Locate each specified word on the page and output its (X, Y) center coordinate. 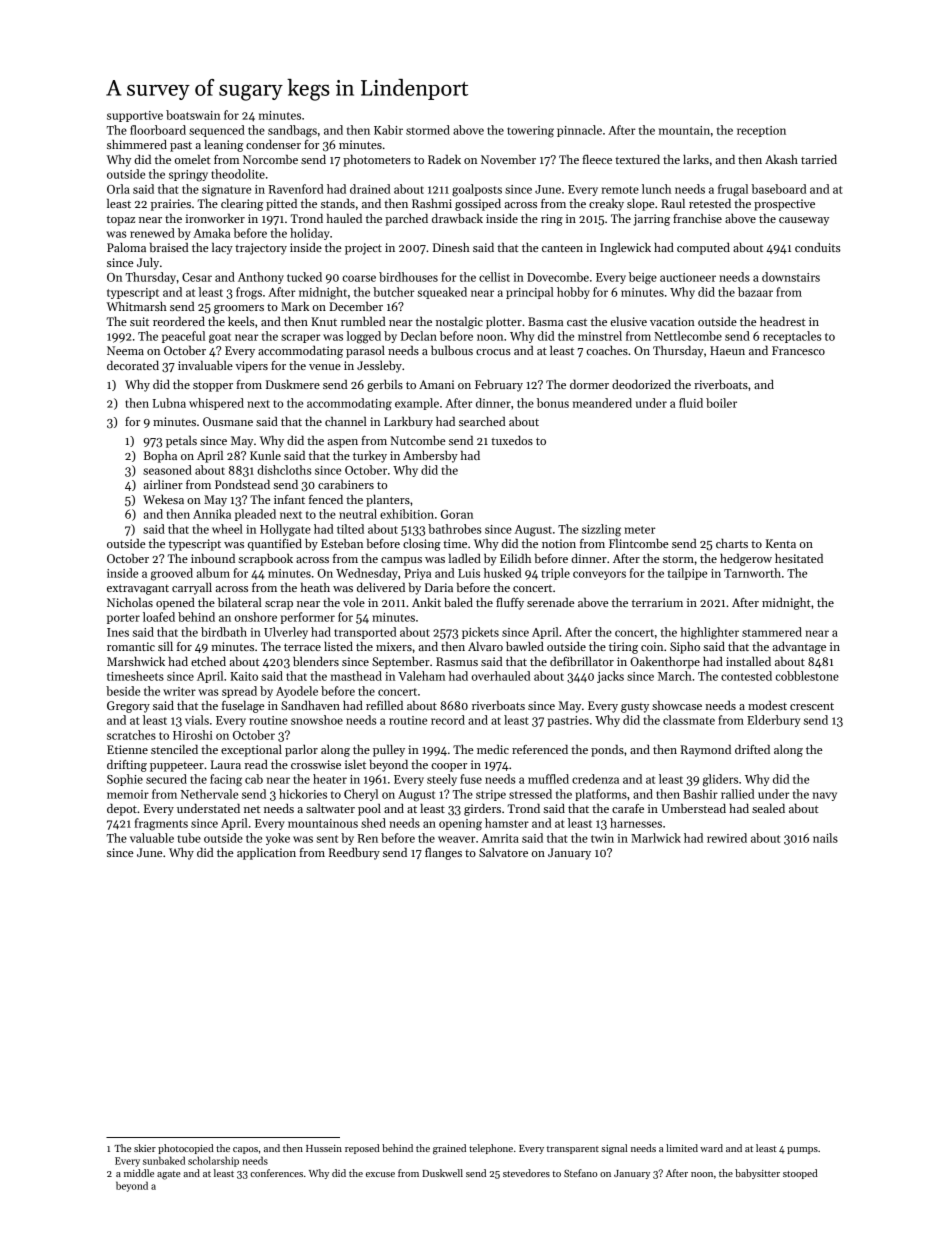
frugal (733, 190)
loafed (159, 617)
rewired (727, 838)
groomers (239, 309)
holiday (310, 234)
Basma (545, 321)
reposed (362, 1149)
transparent (573, 1150)
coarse (359, 278)
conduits (818, 247)
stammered (772, 632)
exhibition (407, 514)
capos (245, 1150)
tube (189, 838)
